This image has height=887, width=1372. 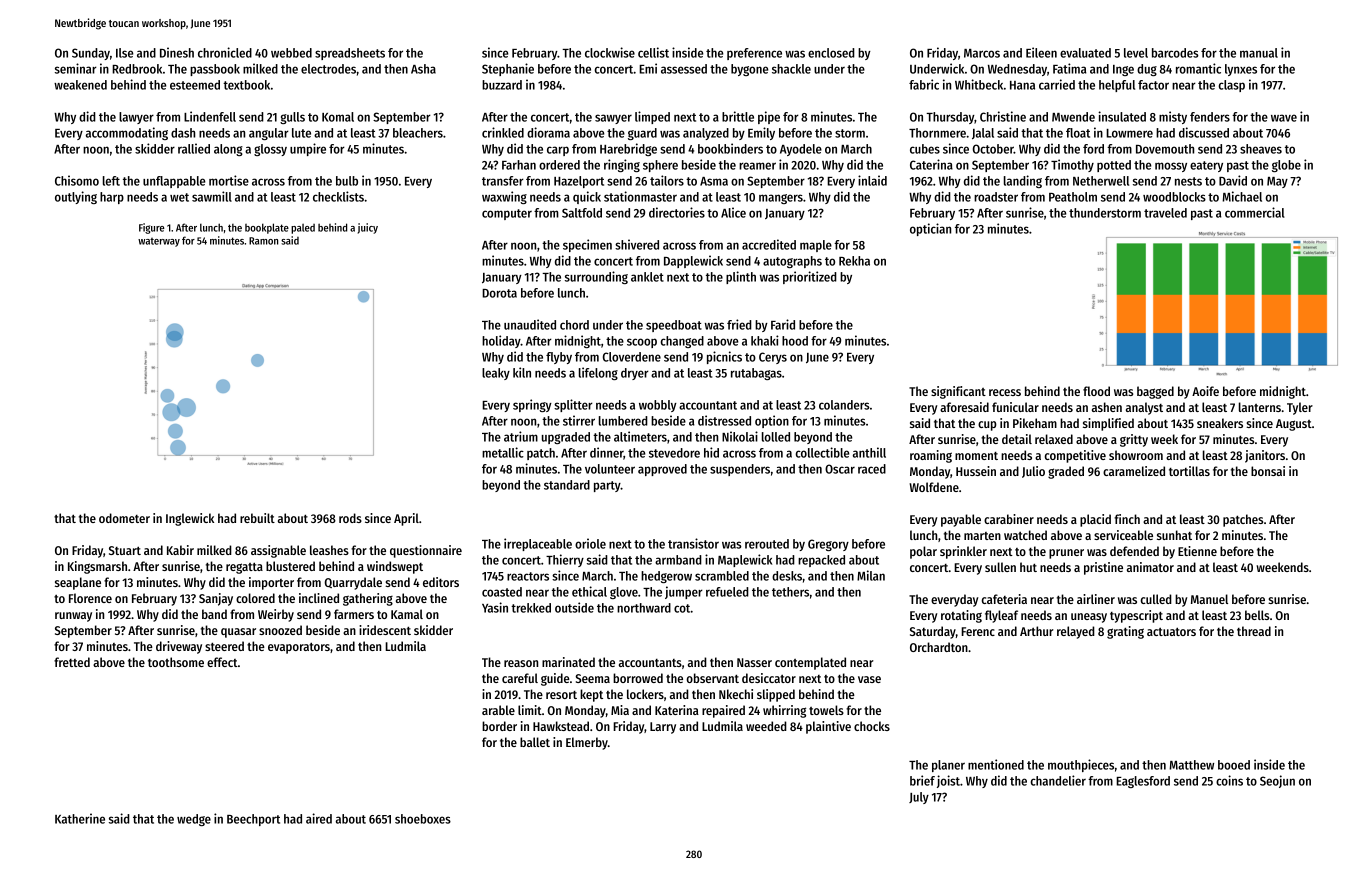 What do you see at coordinates (637, 244) in the image?
I see `shivered` at bounding box center [637, 244].
